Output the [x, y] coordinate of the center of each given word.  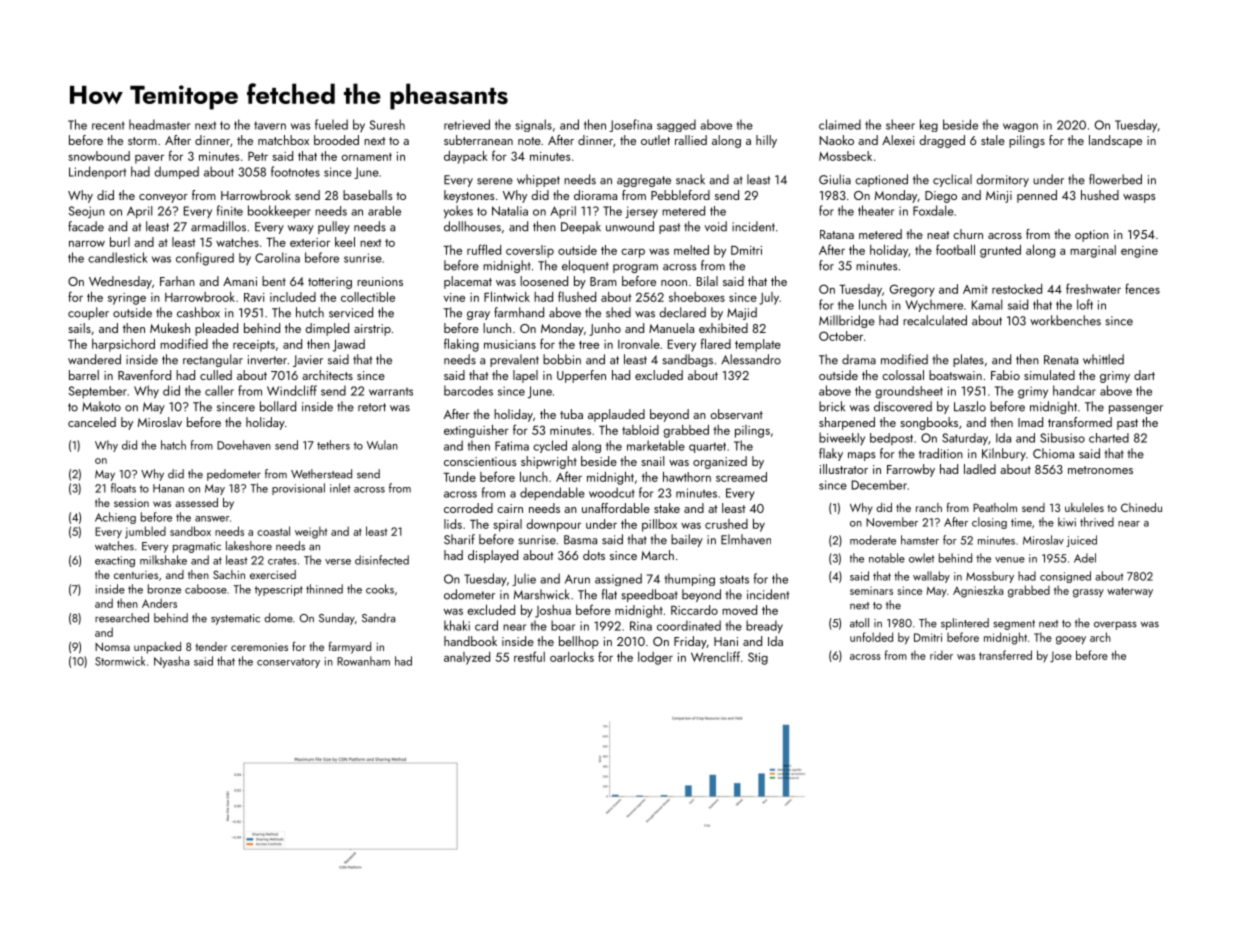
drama [859, 359]
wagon [1020, 127]
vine [454, 297]
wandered [94, 359]
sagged [676, 125]
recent [108, 125]
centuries [136, 575]
